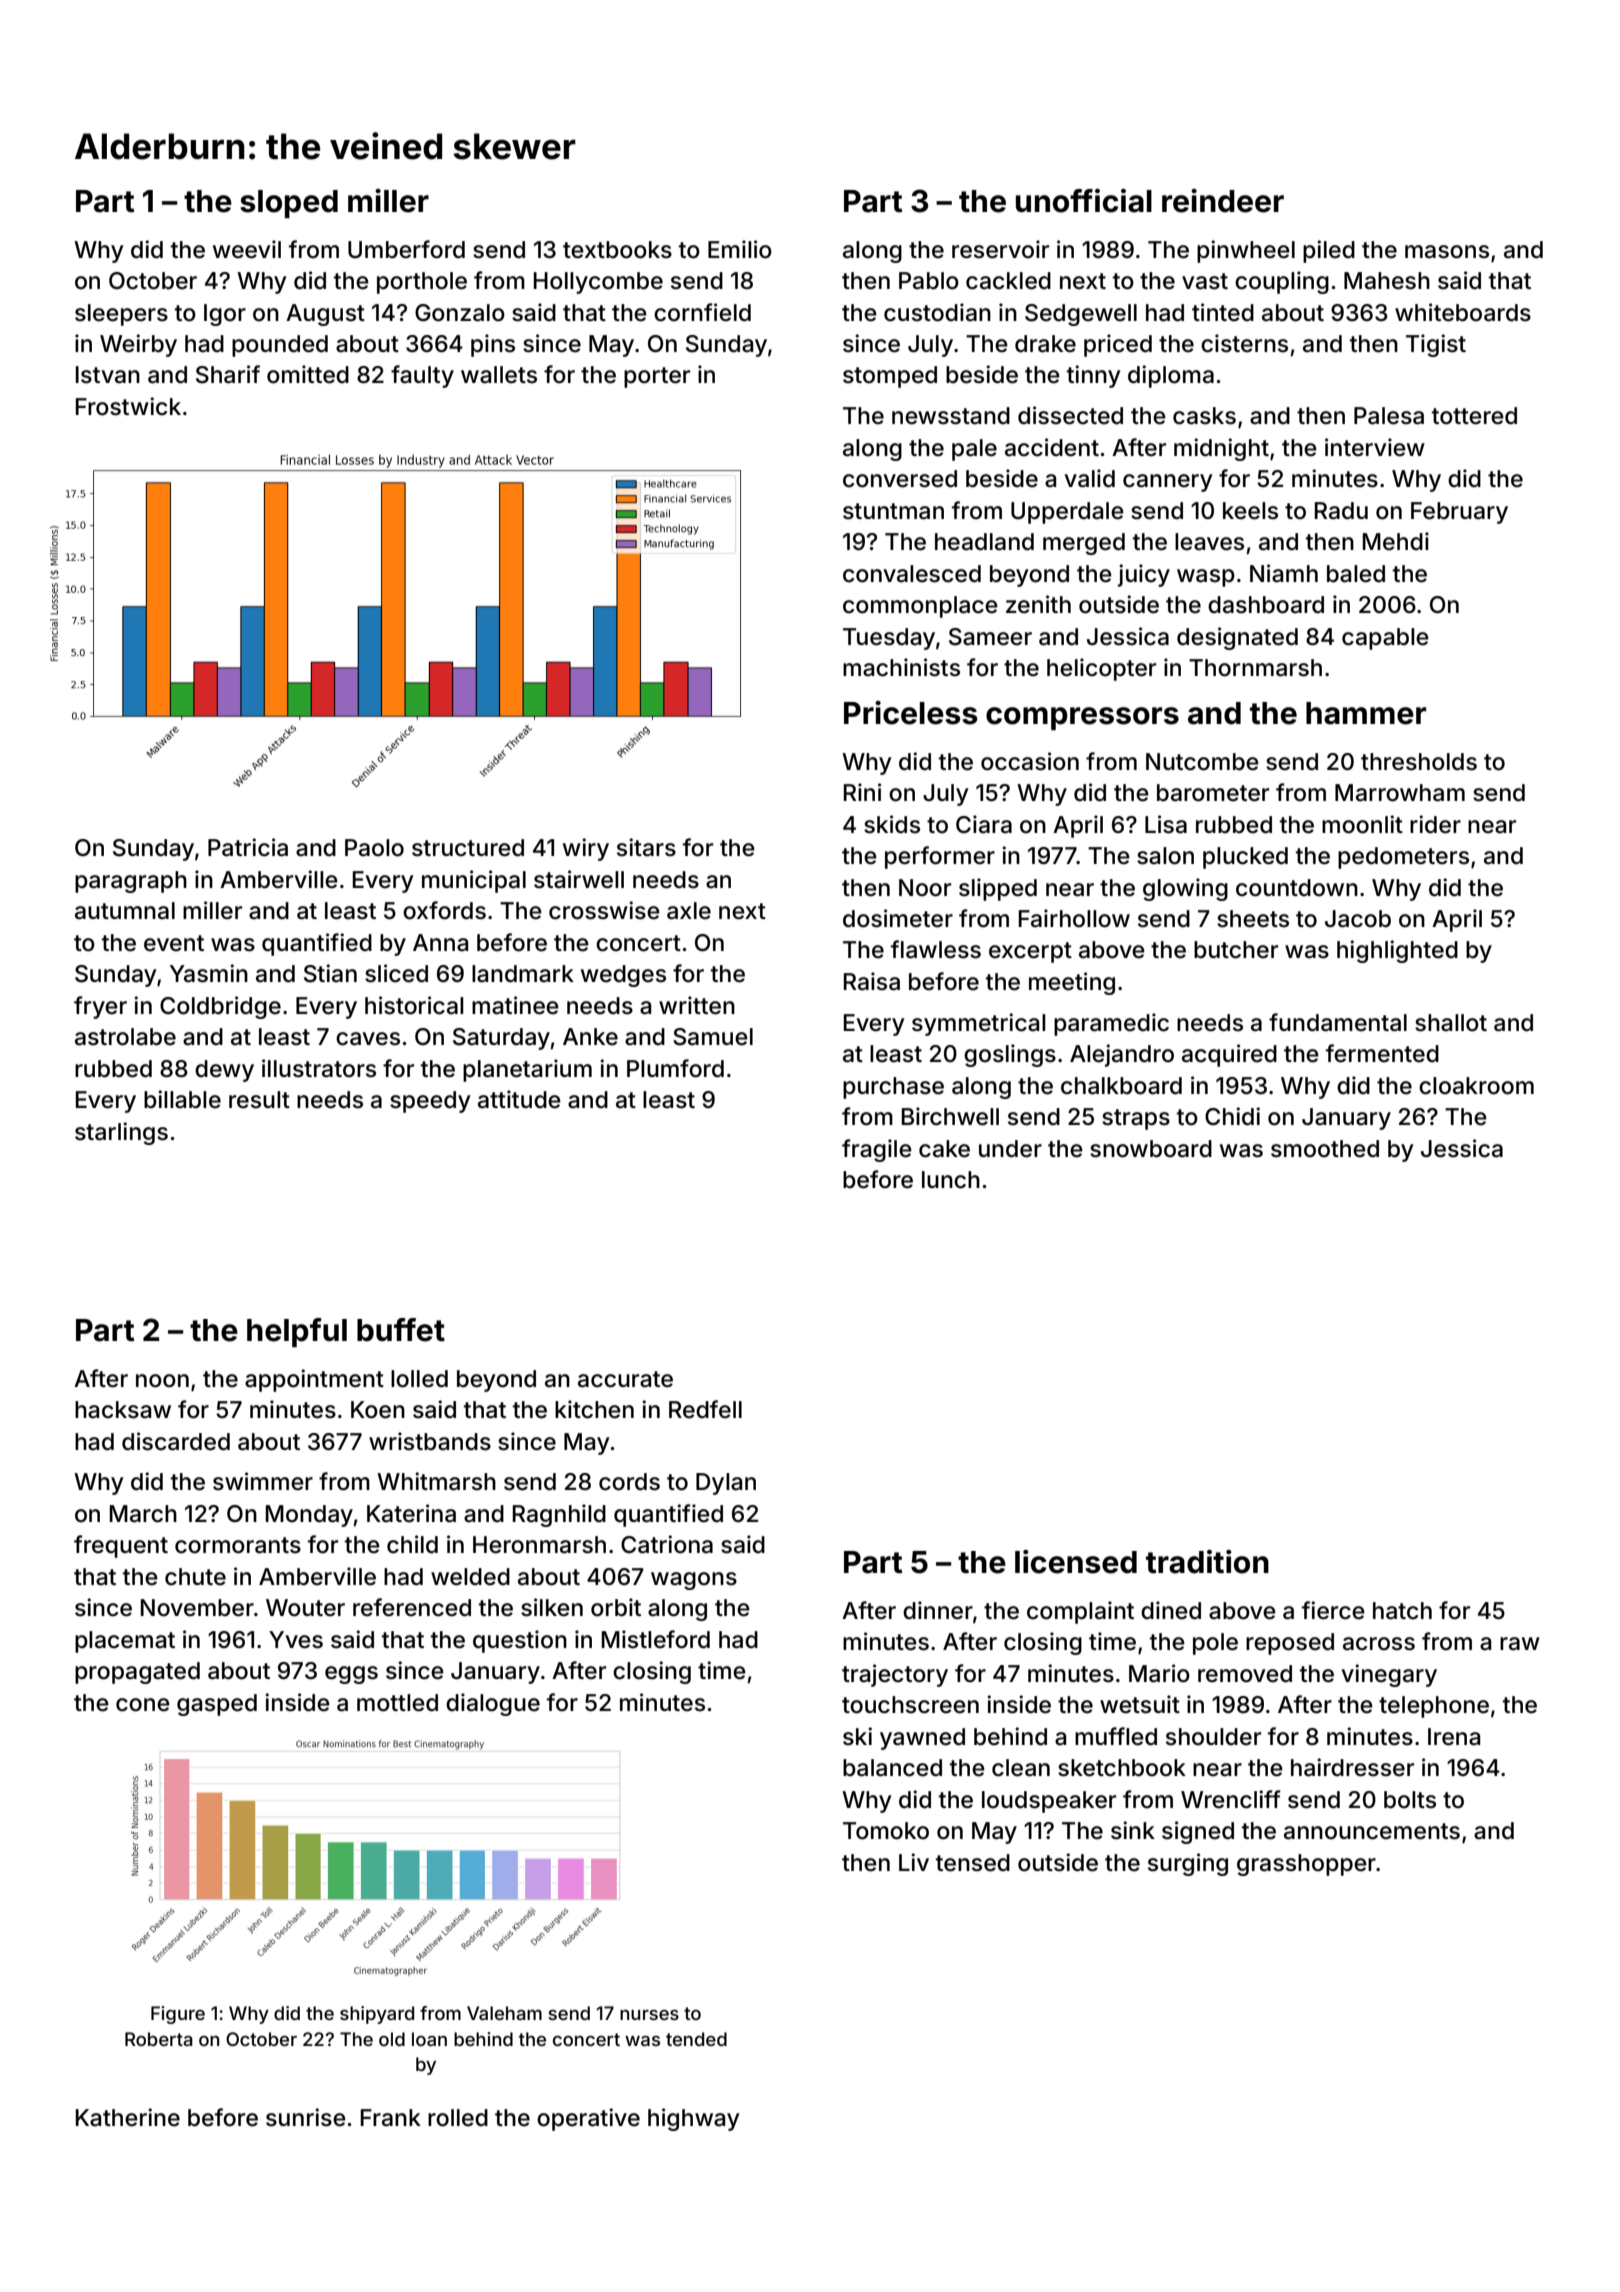  I want to click on stairwell, so click(579, 879).
